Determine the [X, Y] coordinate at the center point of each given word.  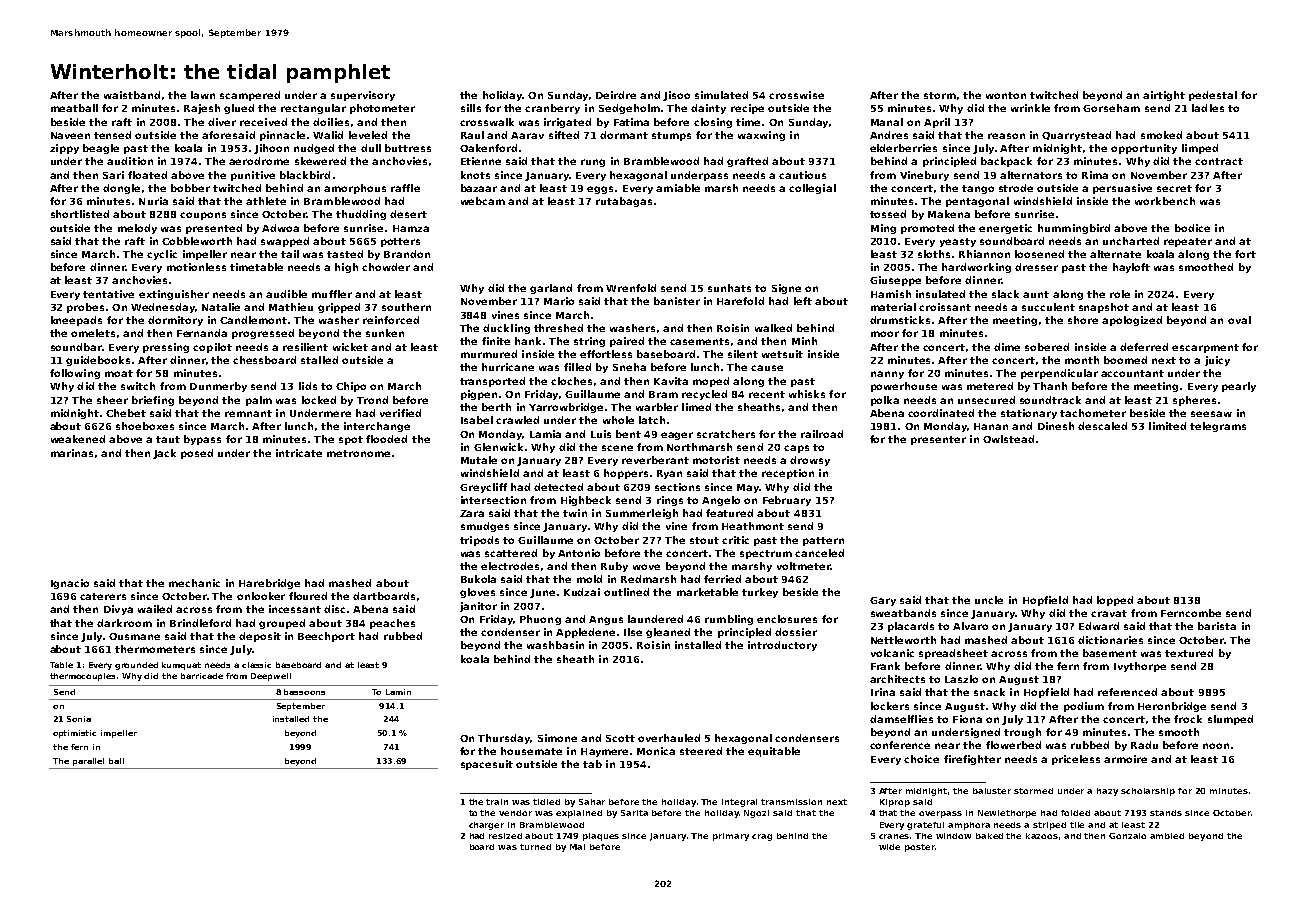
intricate [299, 453]
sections [677, 487]
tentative [108, 294]
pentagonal [977, 202]
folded [1075, 813]
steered [701, 751]
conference [900, 745]
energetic [1005, 229]
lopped [1115, 601]
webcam [483, 201]
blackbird [305, 175]
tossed [888, 214]
